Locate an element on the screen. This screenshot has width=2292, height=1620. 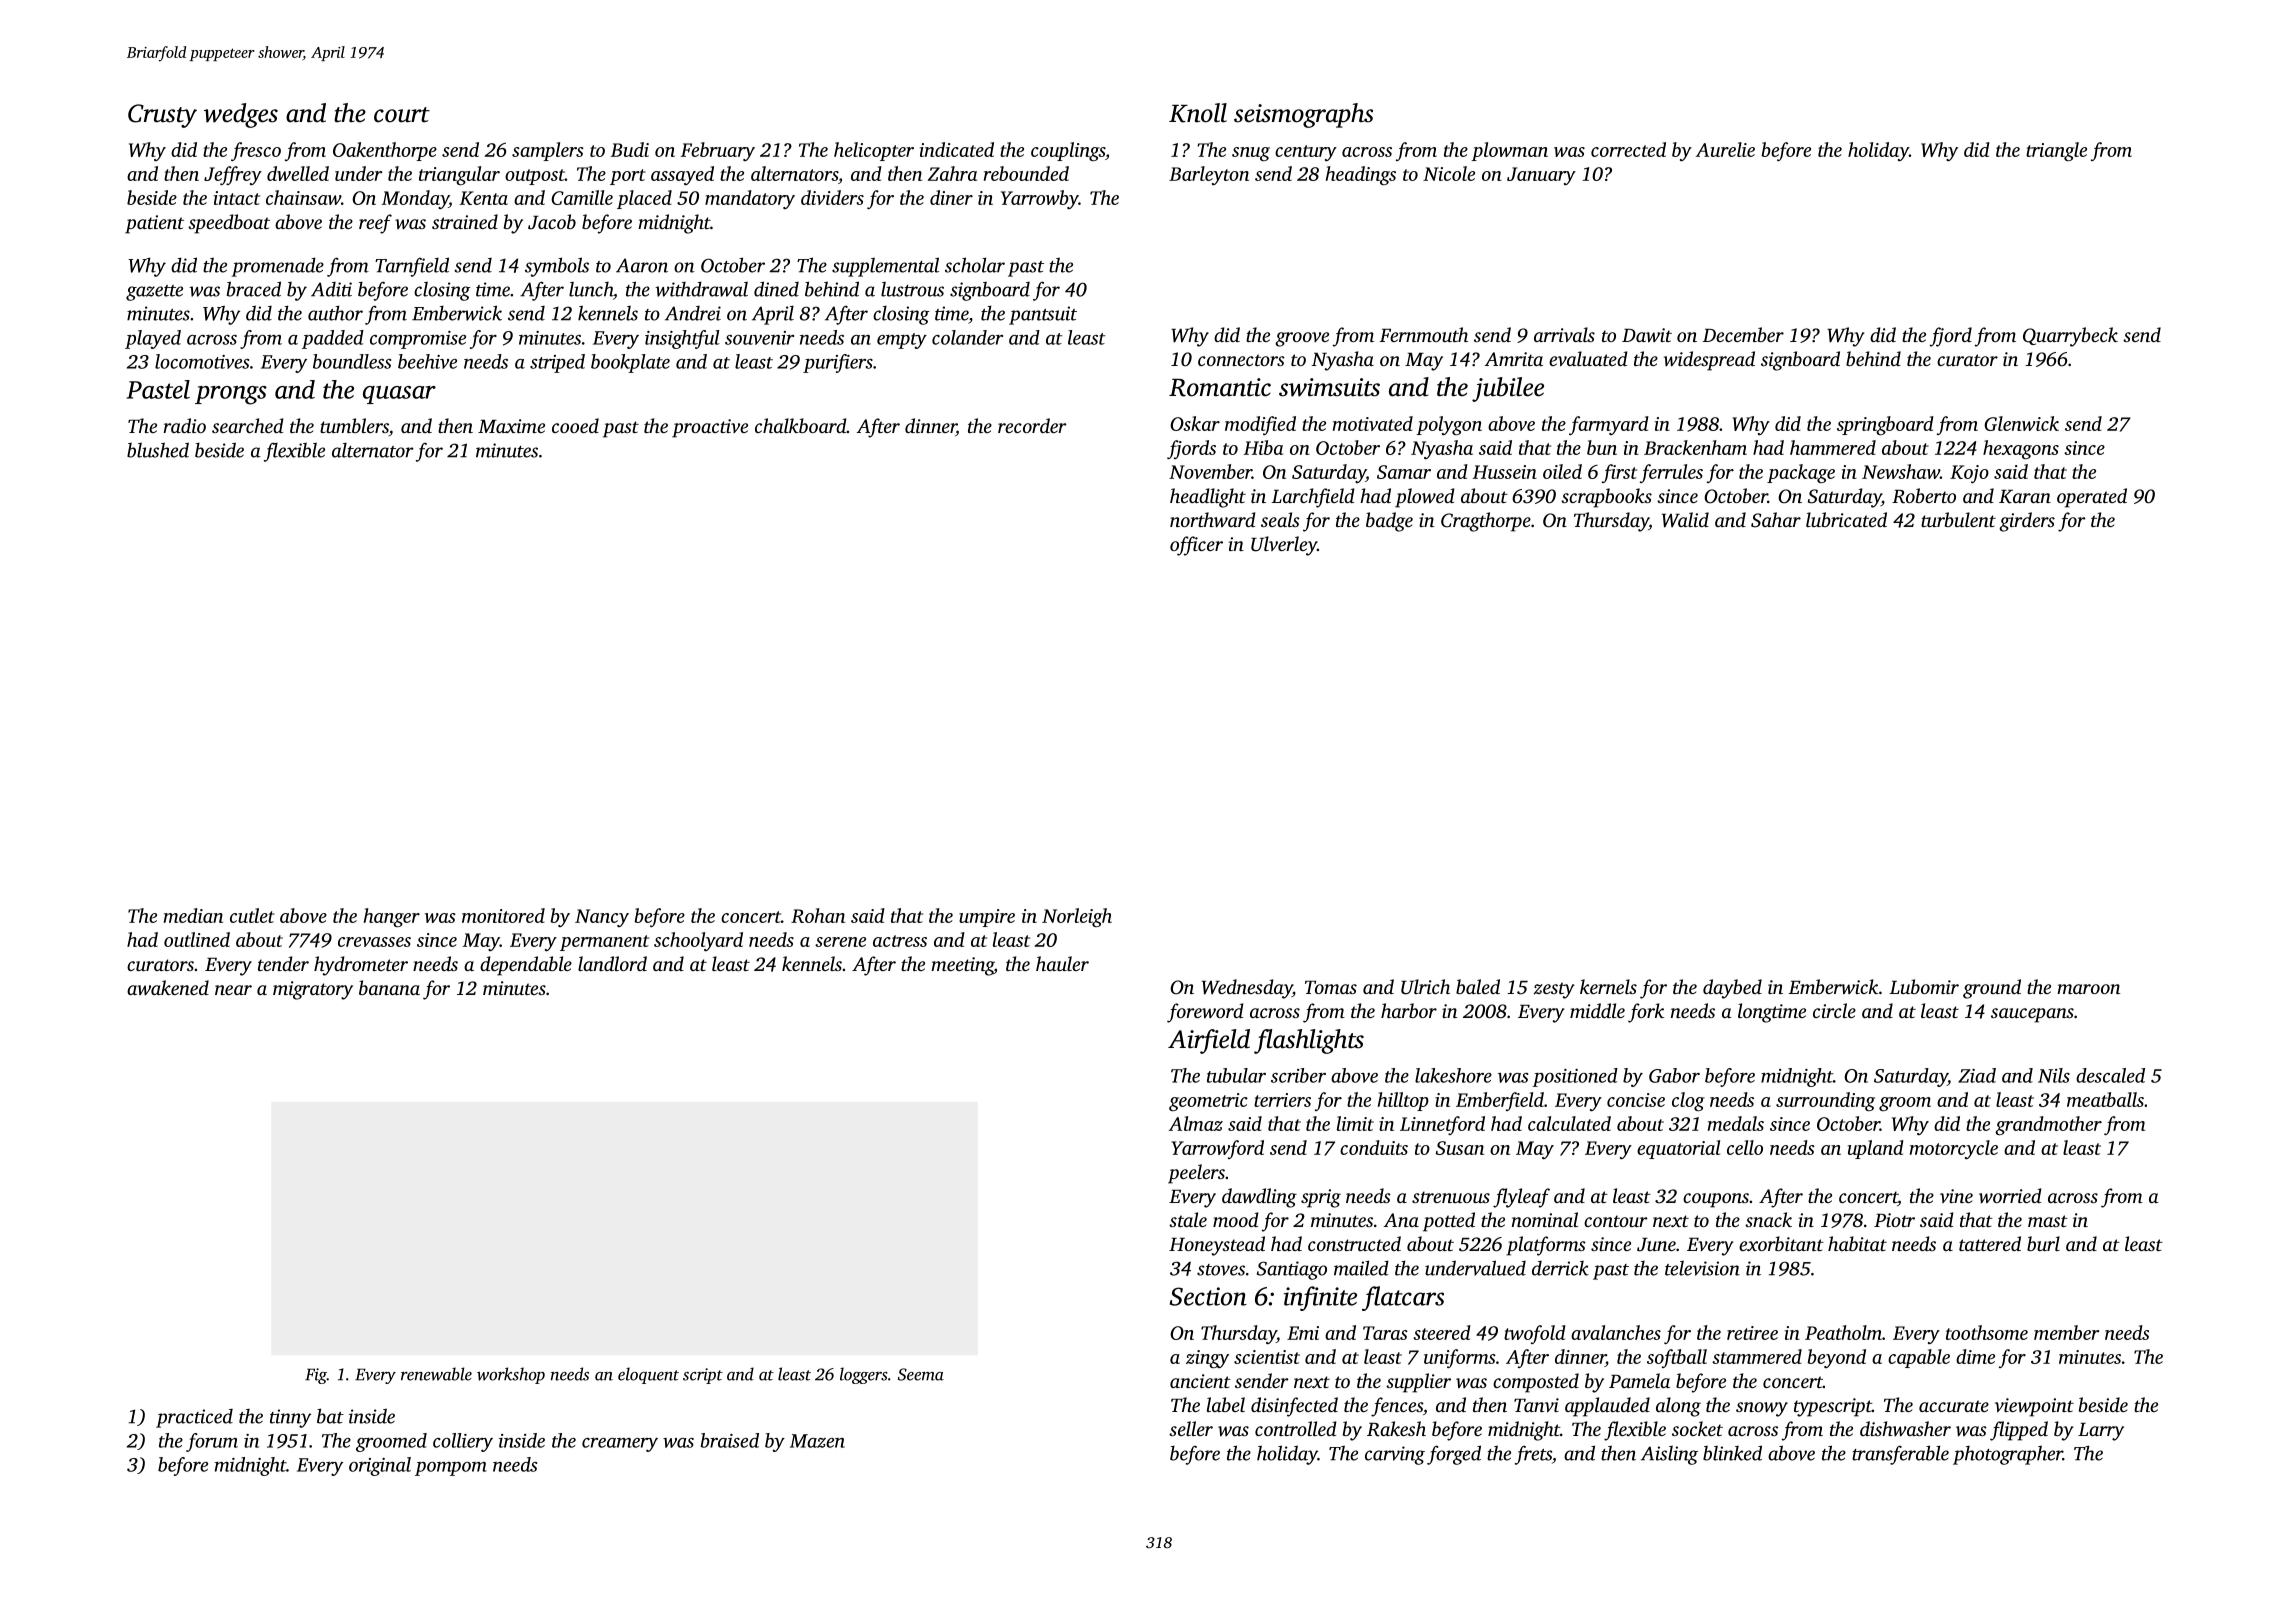
recorder is located at coordinates (1032, 425).
